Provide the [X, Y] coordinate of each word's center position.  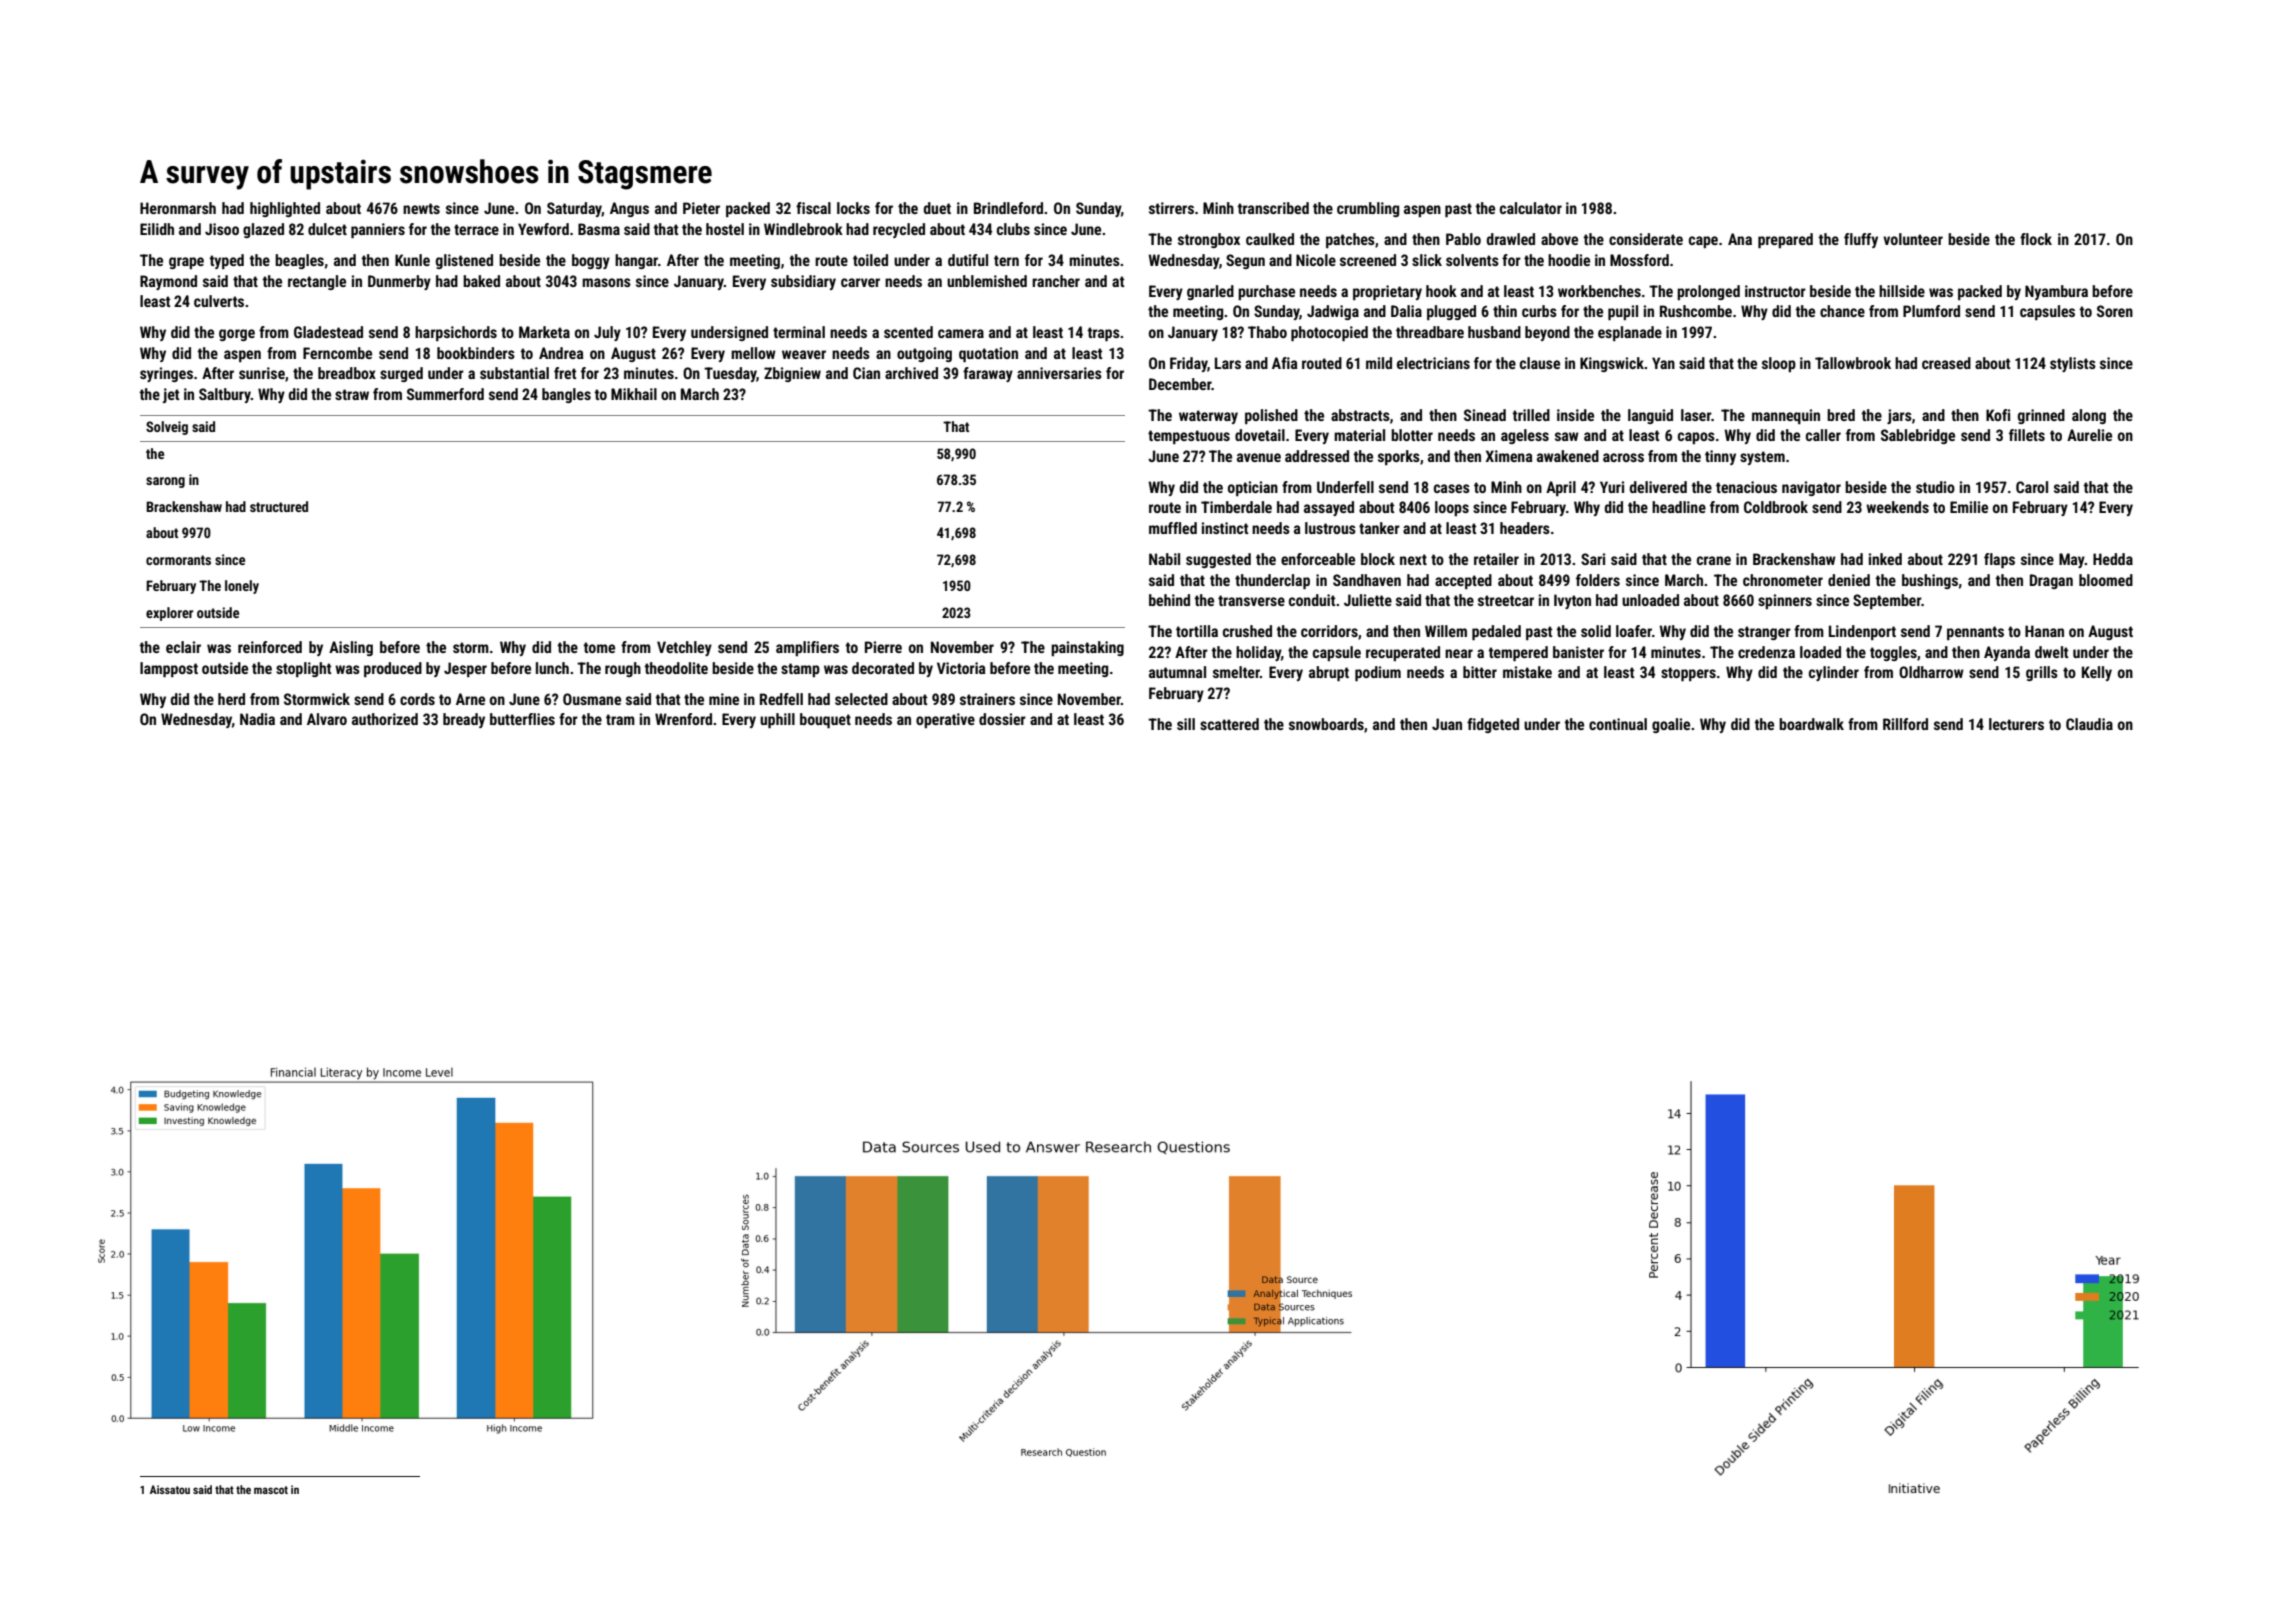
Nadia [257, 719]
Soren [2115, 311]
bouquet [825, 720]
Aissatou [170, 1489]
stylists [2073, 364]
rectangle [317, 282]
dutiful [968, 260]
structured [279, 506]
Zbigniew [792, 374]
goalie [1671, 725]
